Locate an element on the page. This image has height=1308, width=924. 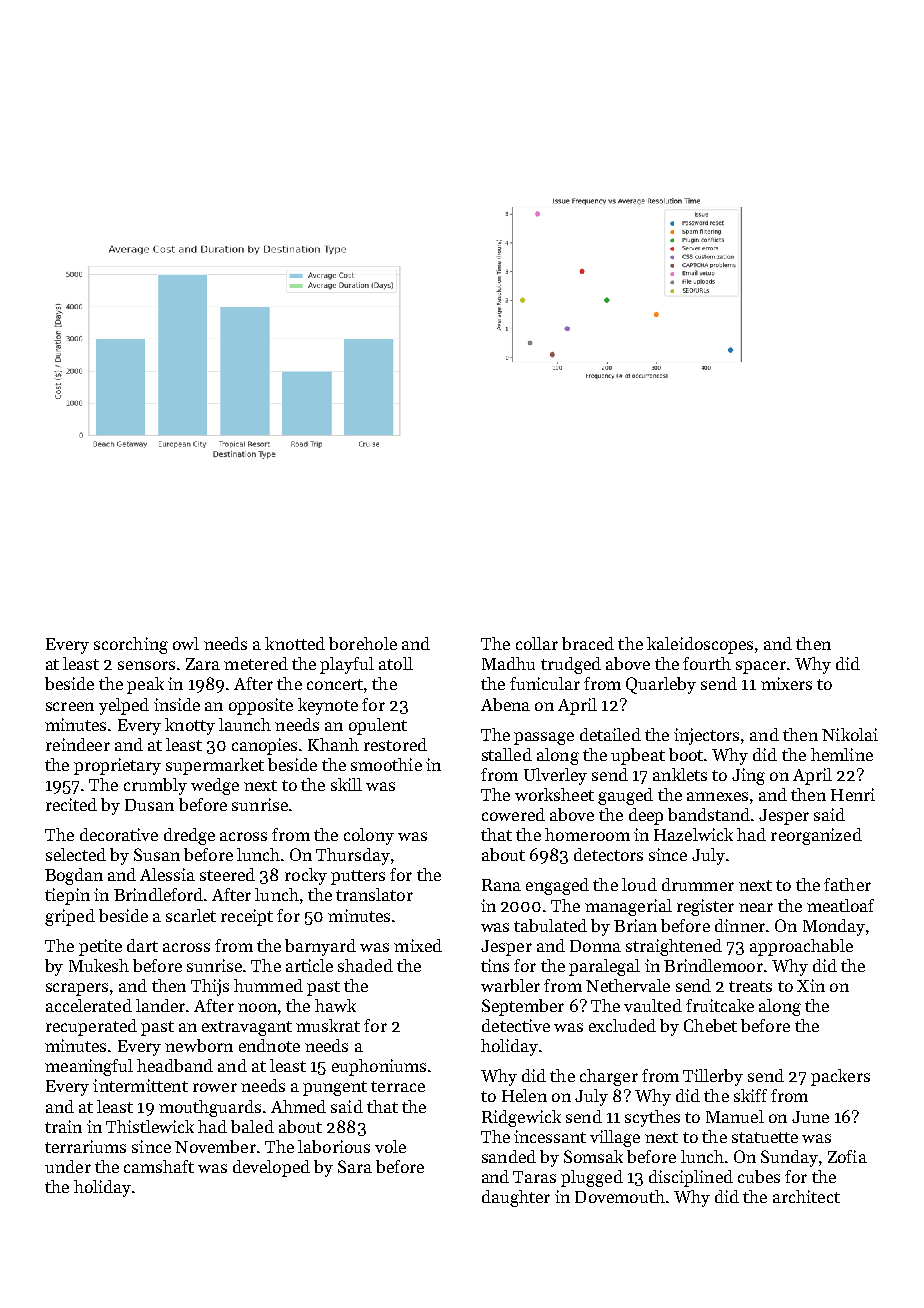
detective is located at coordinates (516, 1025).
